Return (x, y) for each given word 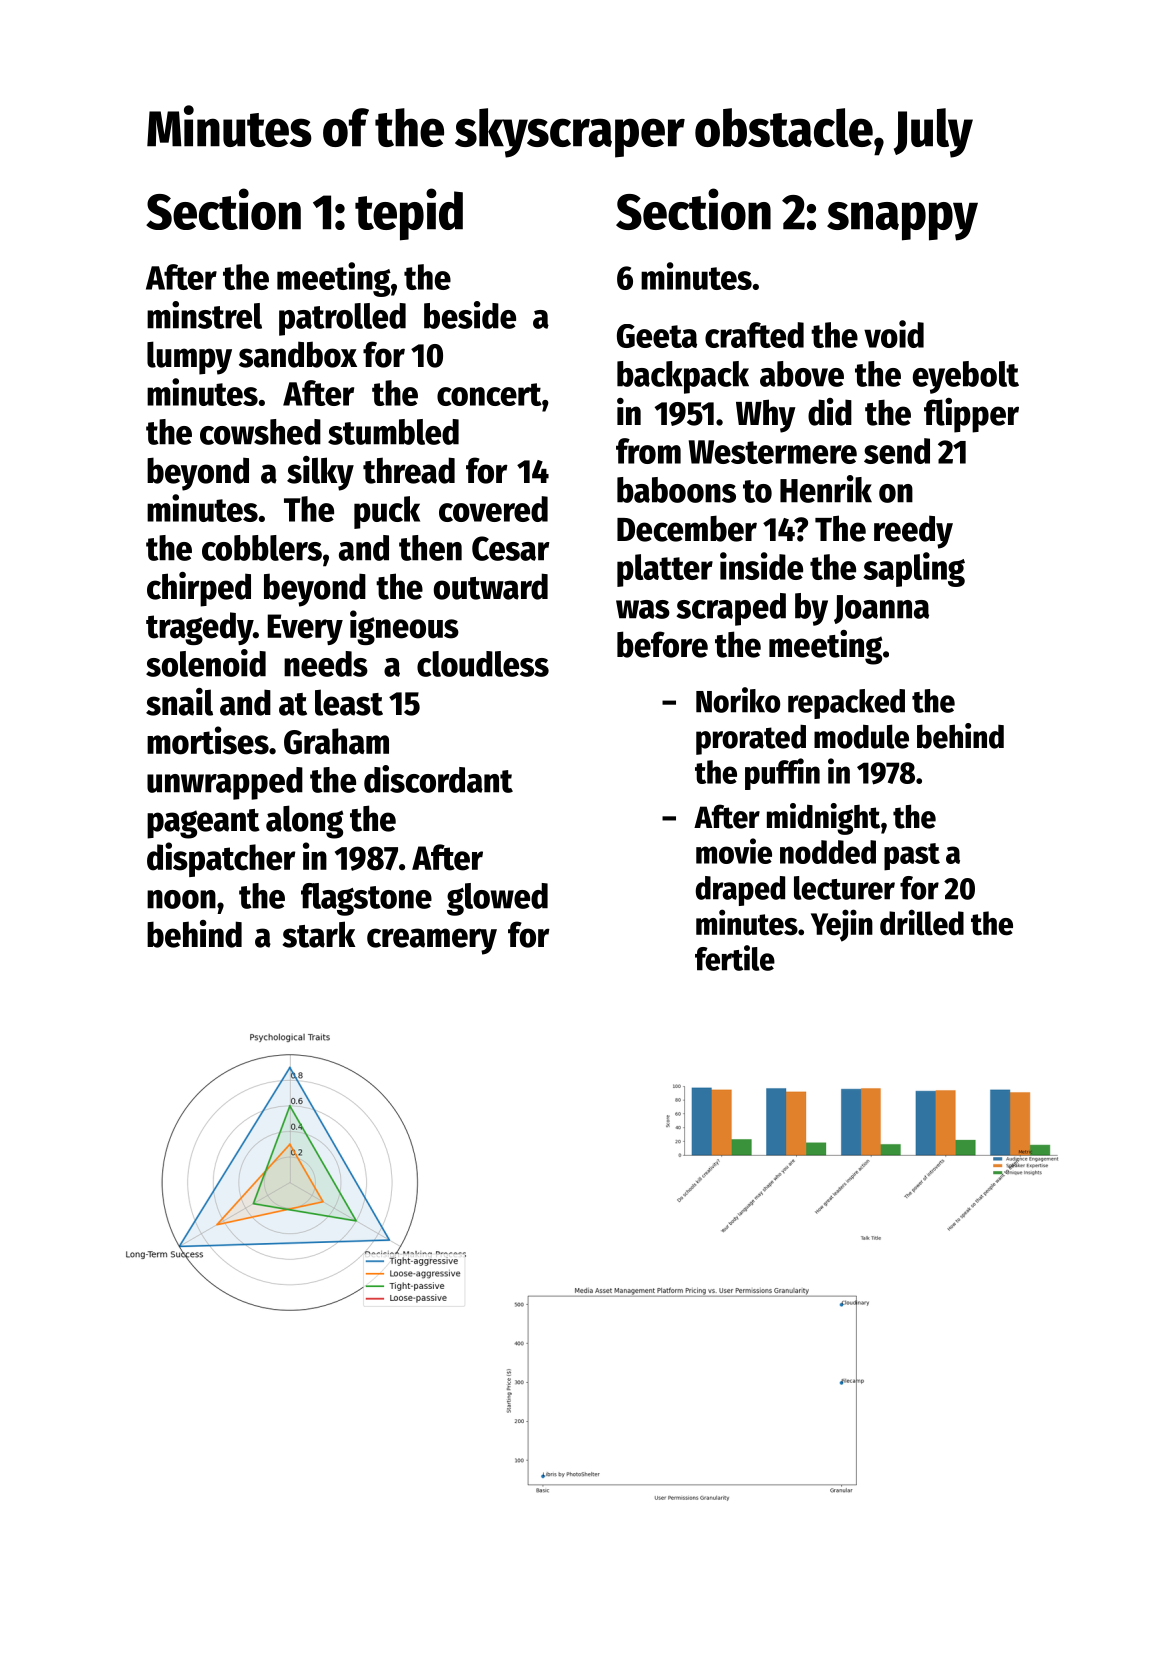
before (662, 644)
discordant (438, 779)
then (430, 548)
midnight (823, 819)
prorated (751, 739)
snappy (902, 221)
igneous (404, 627)
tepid (409, 214)
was (643, 609)
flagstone (366, 899)
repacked (846, 704)
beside (470, 315)
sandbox (298, 354)
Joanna (881, 609)
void (894, 334)
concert (489, 394)
